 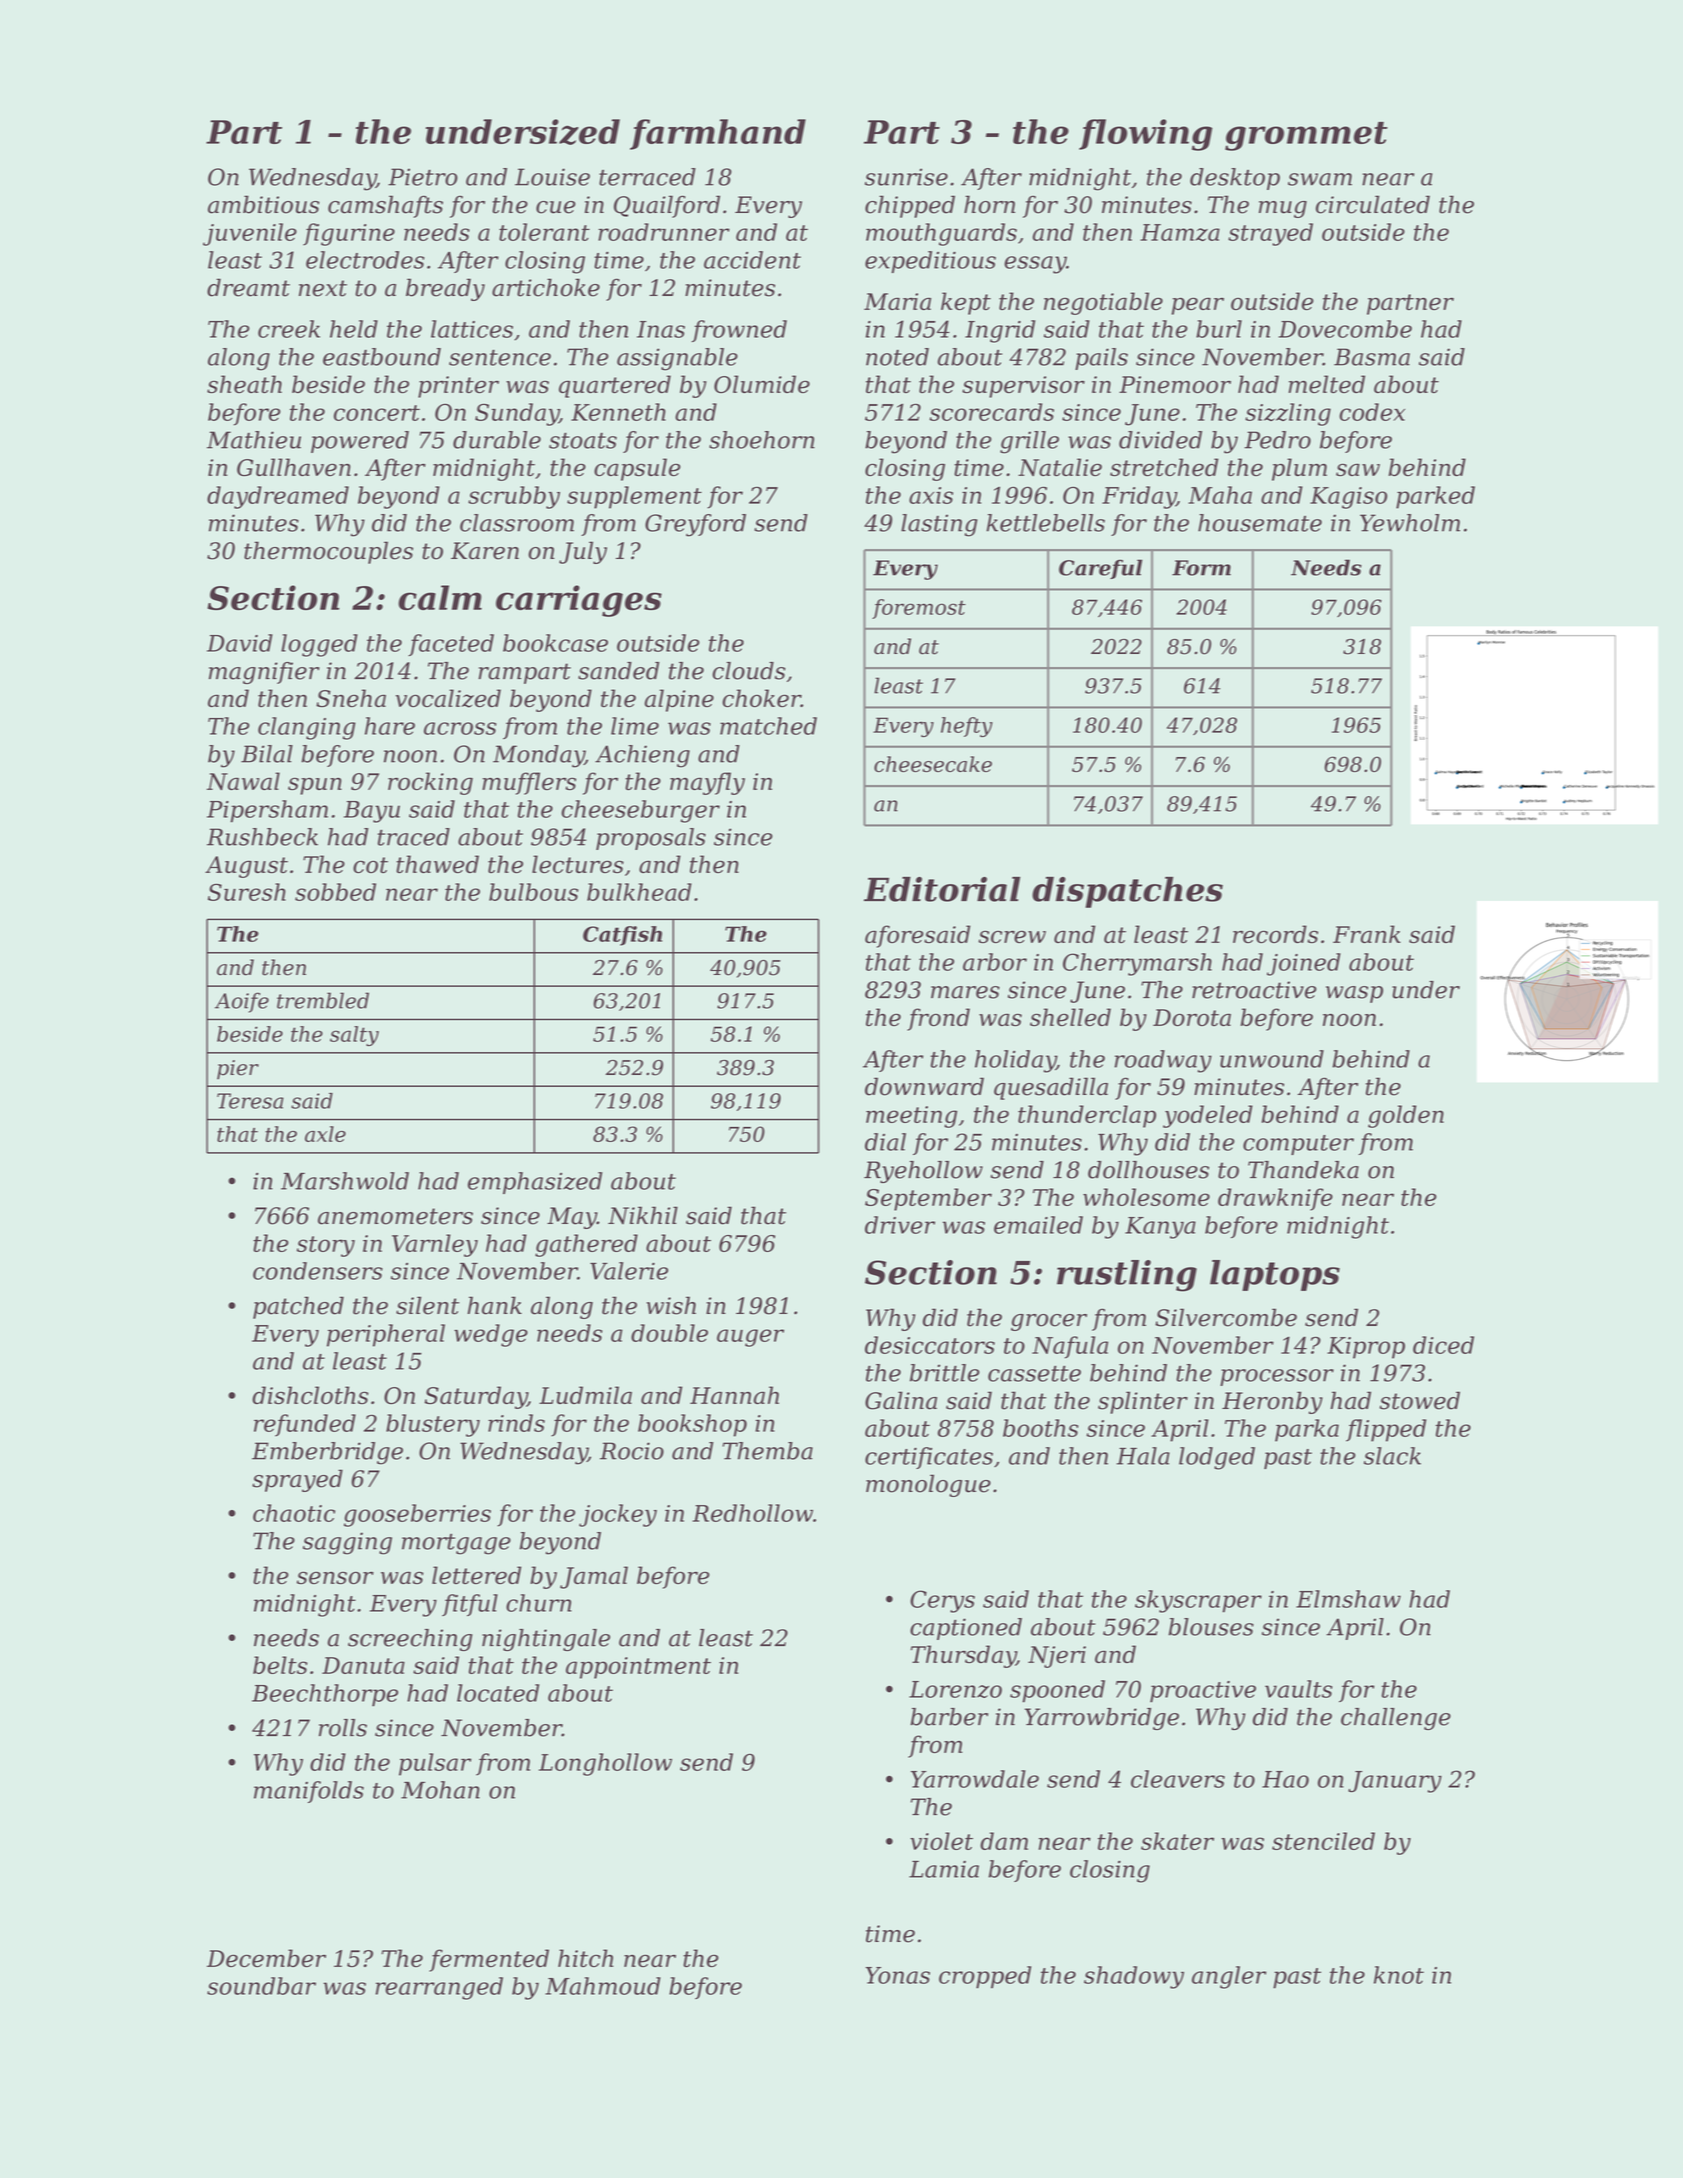 I want to click on wasp, so click(x=1354, y=994).
